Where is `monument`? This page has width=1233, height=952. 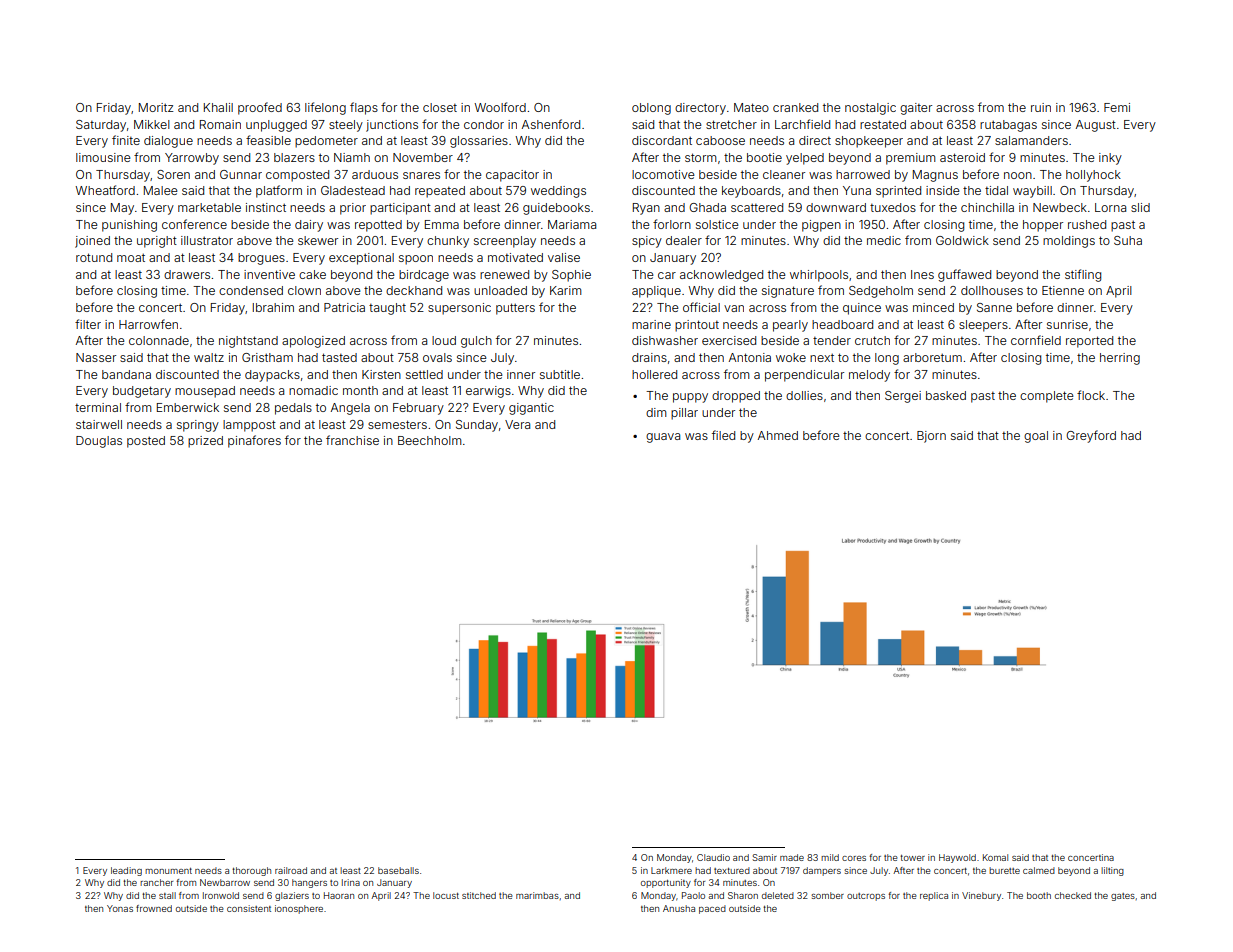 monument is located at coordinates (168, 871).
